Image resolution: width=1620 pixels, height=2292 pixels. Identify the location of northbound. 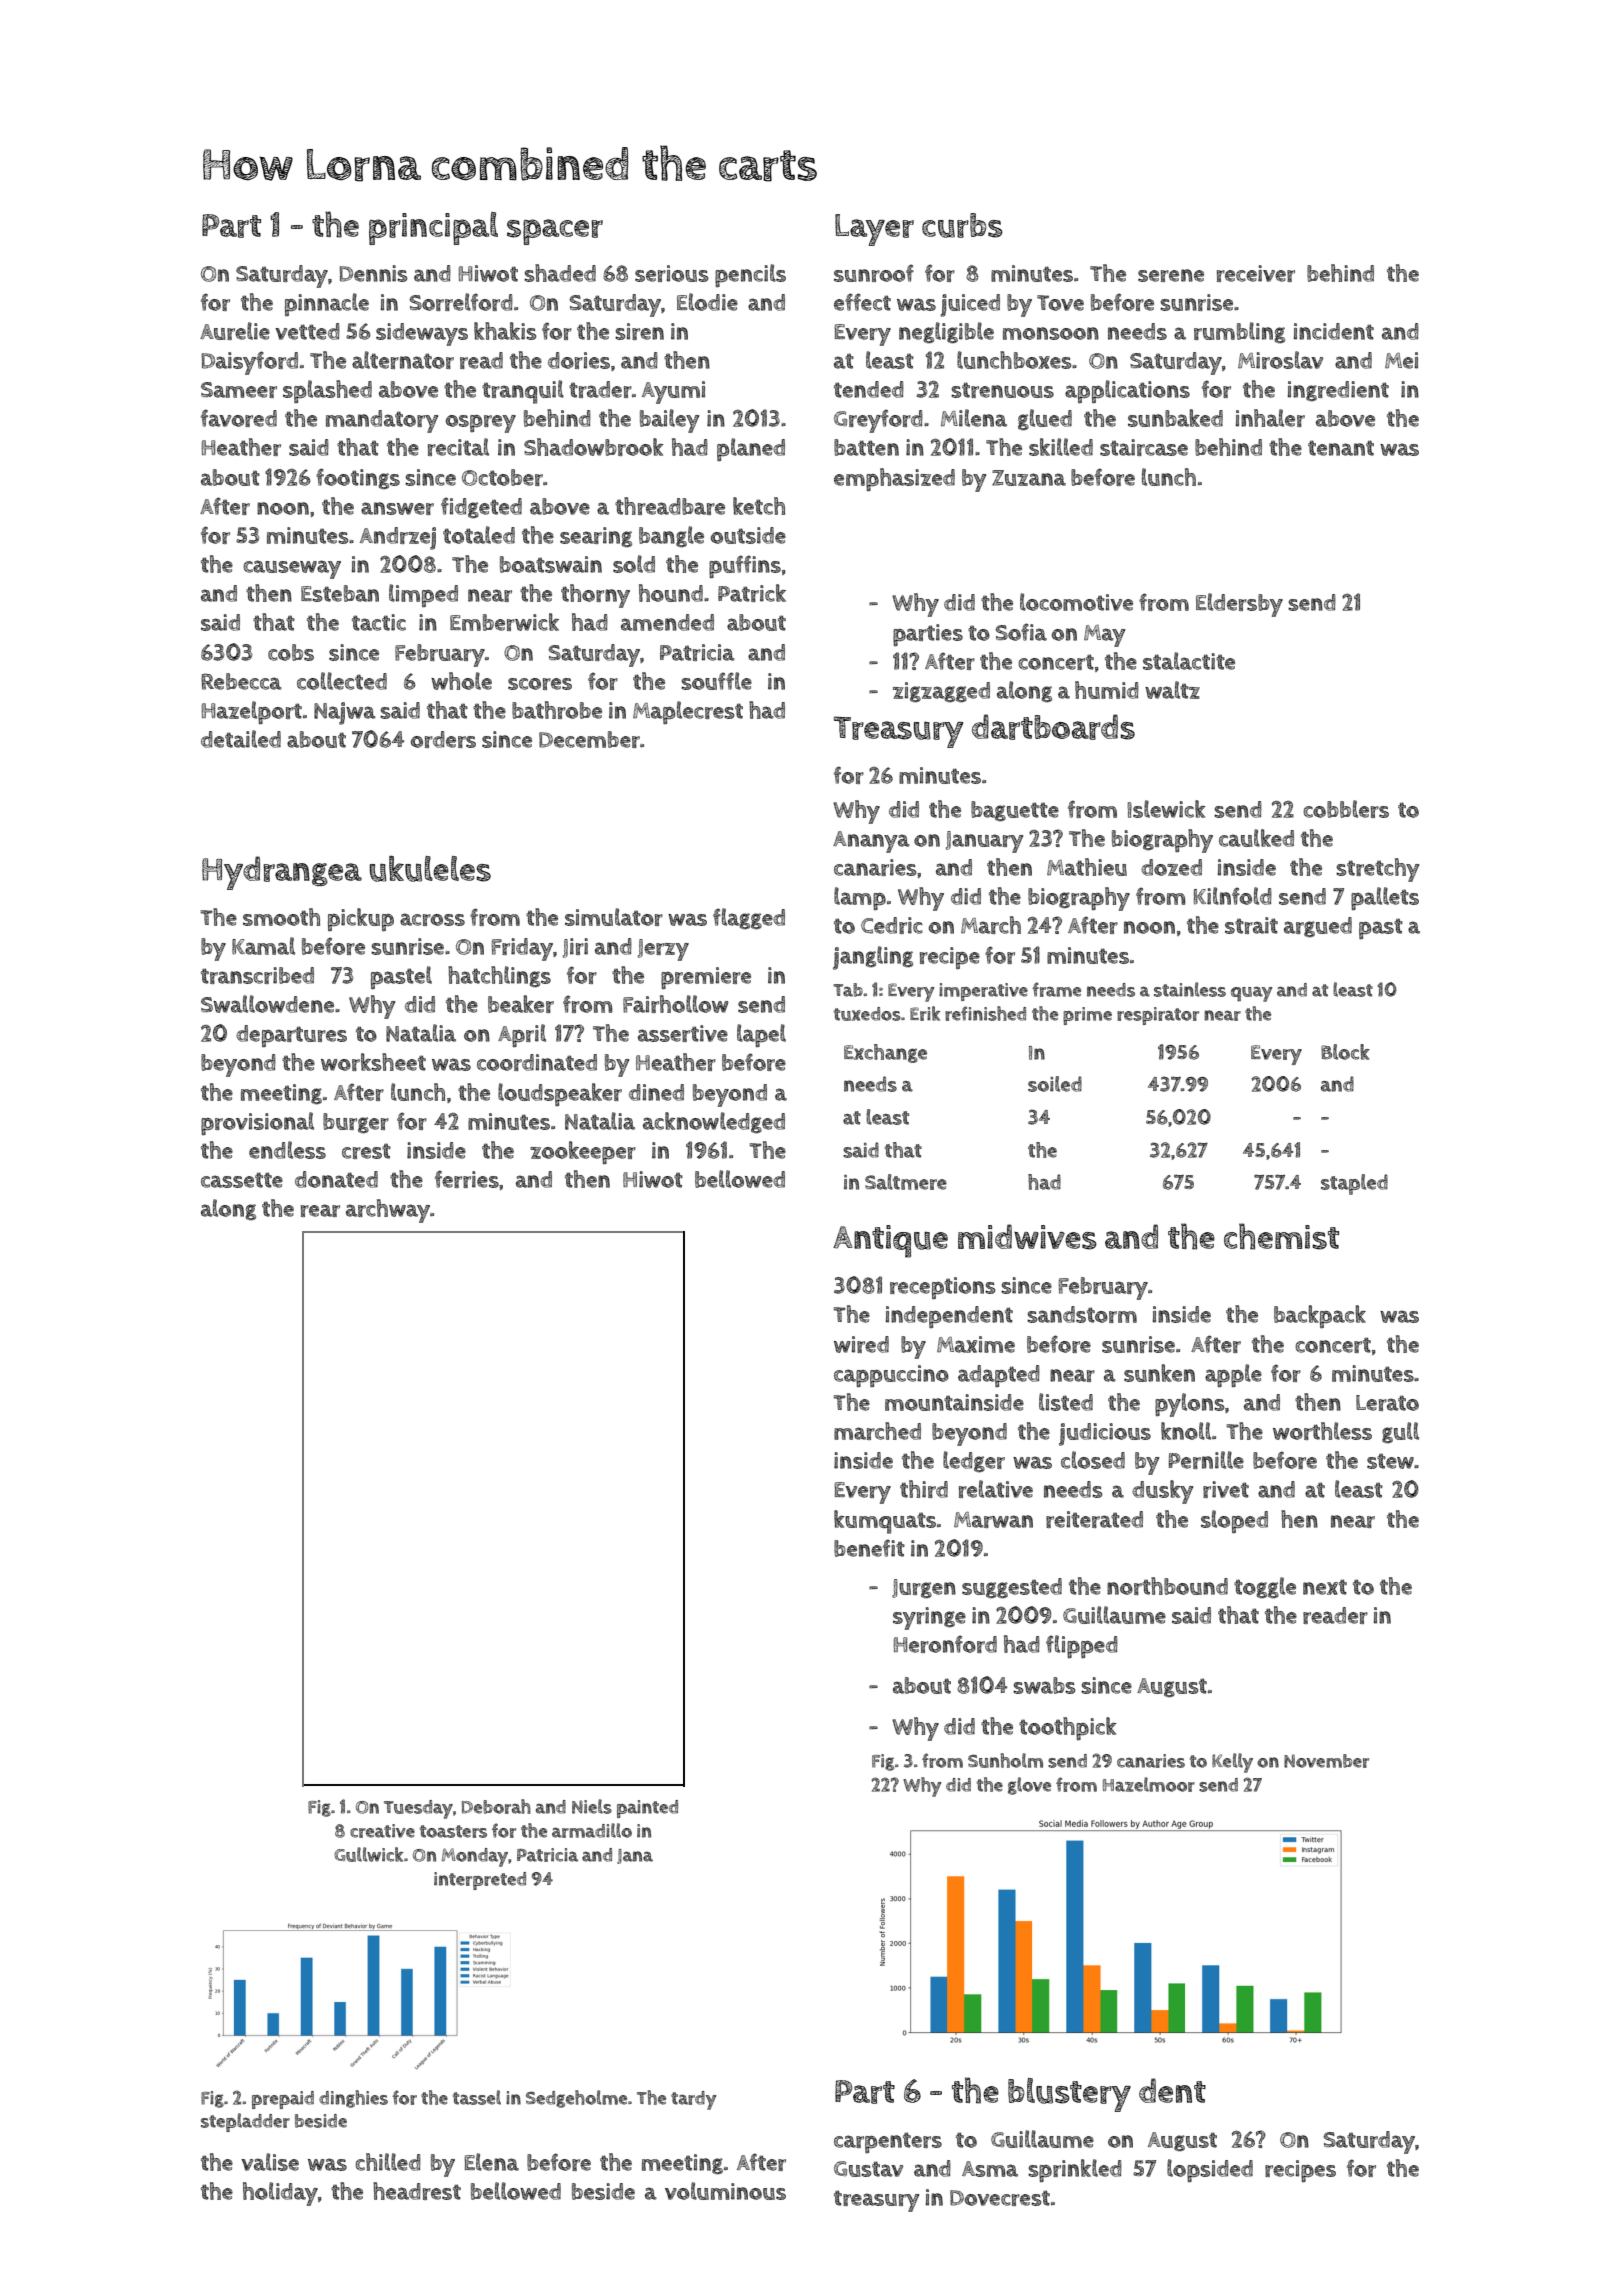
(1167, 1586).
